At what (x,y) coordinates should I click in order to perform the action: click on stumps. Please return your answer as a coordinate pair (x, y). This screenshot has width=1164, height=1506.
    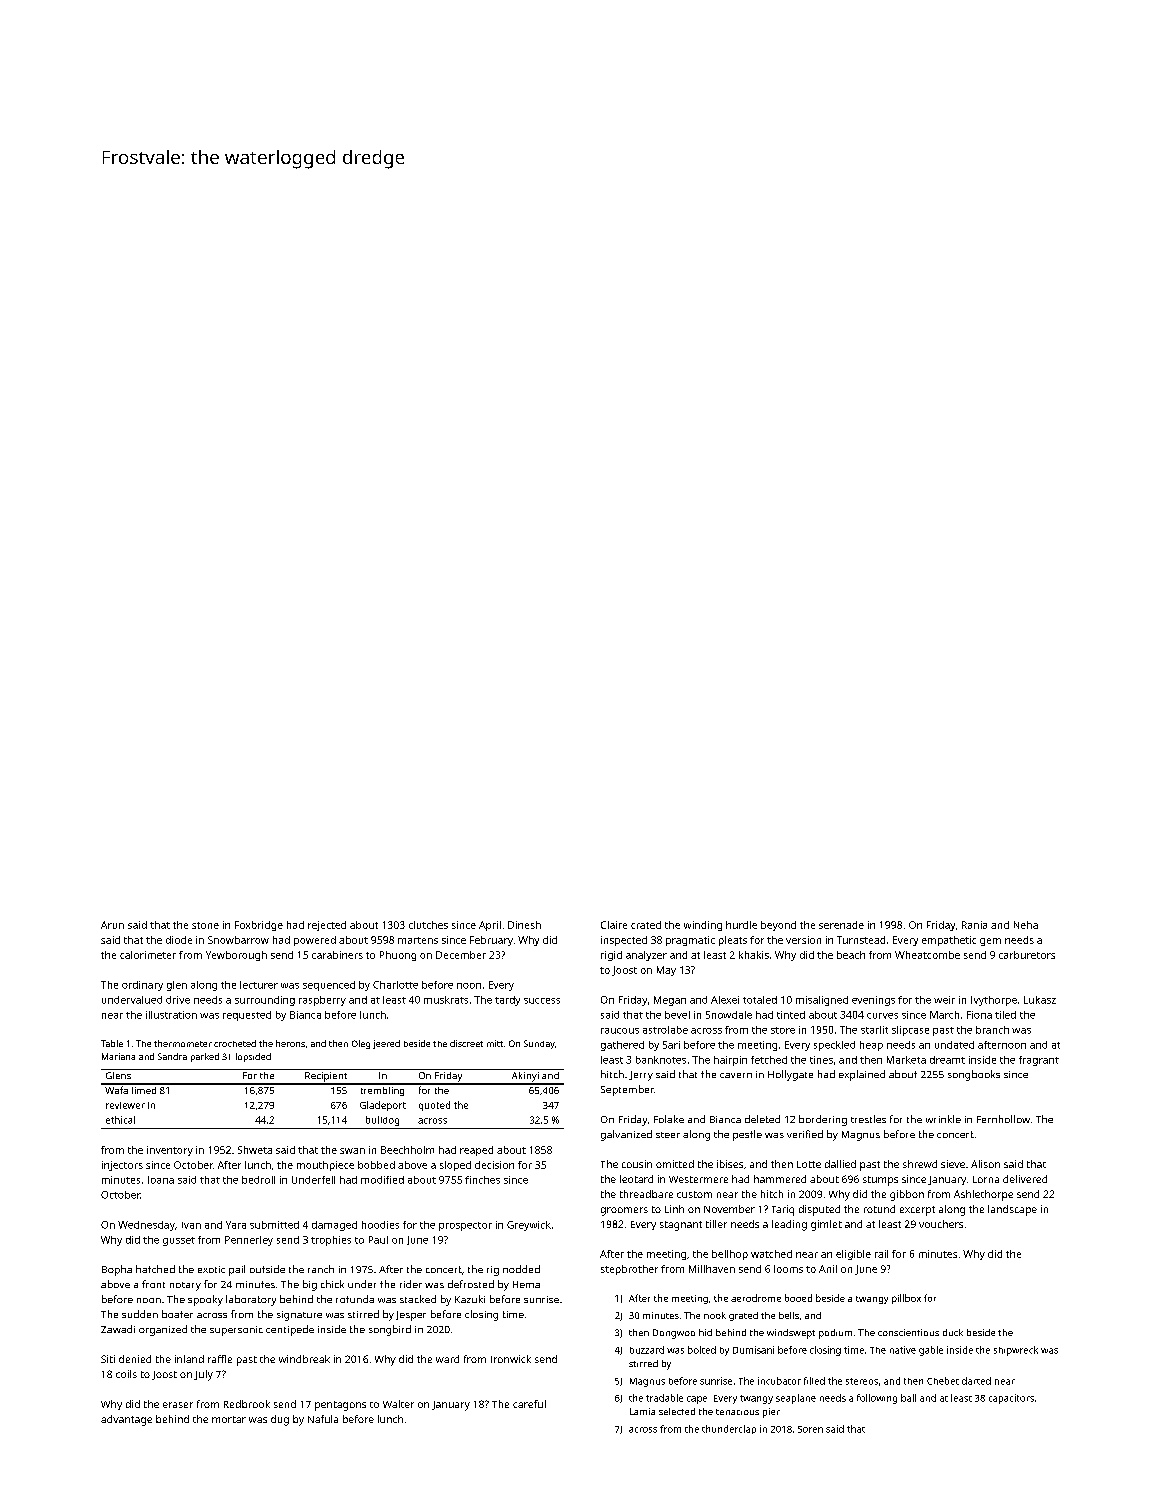
    Looking at the image, I should click on (880, 1181).
